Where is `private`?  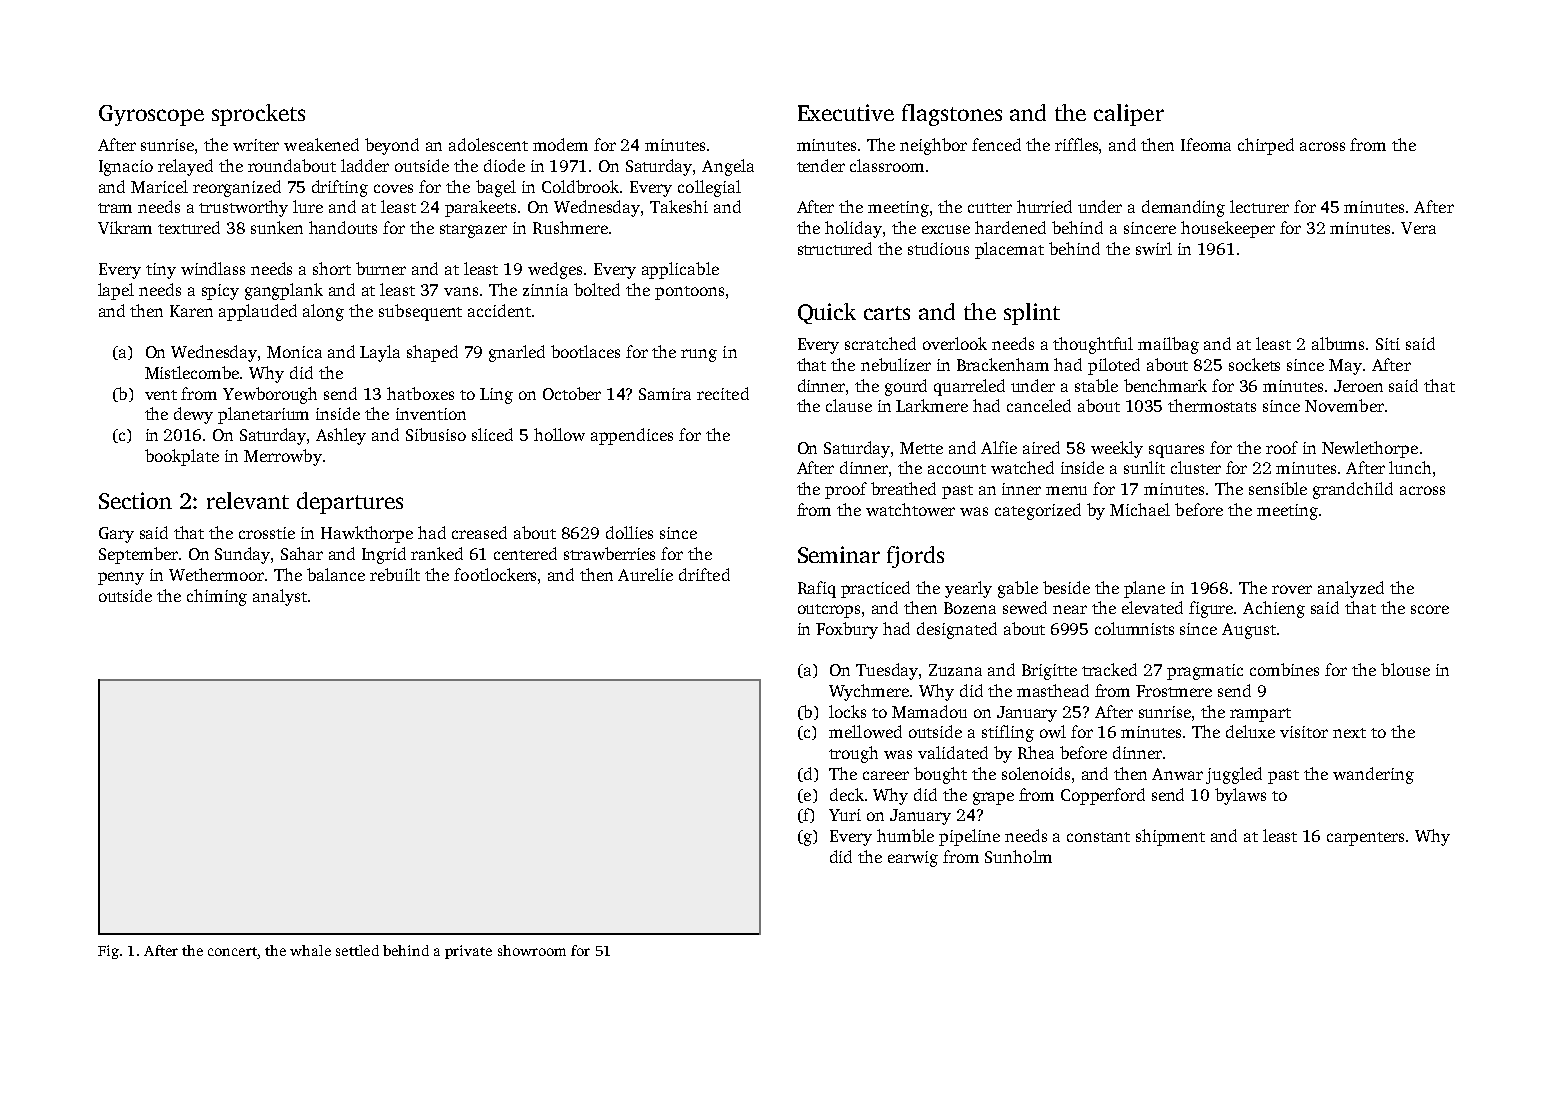 private is located at coordinates (468, 952).
